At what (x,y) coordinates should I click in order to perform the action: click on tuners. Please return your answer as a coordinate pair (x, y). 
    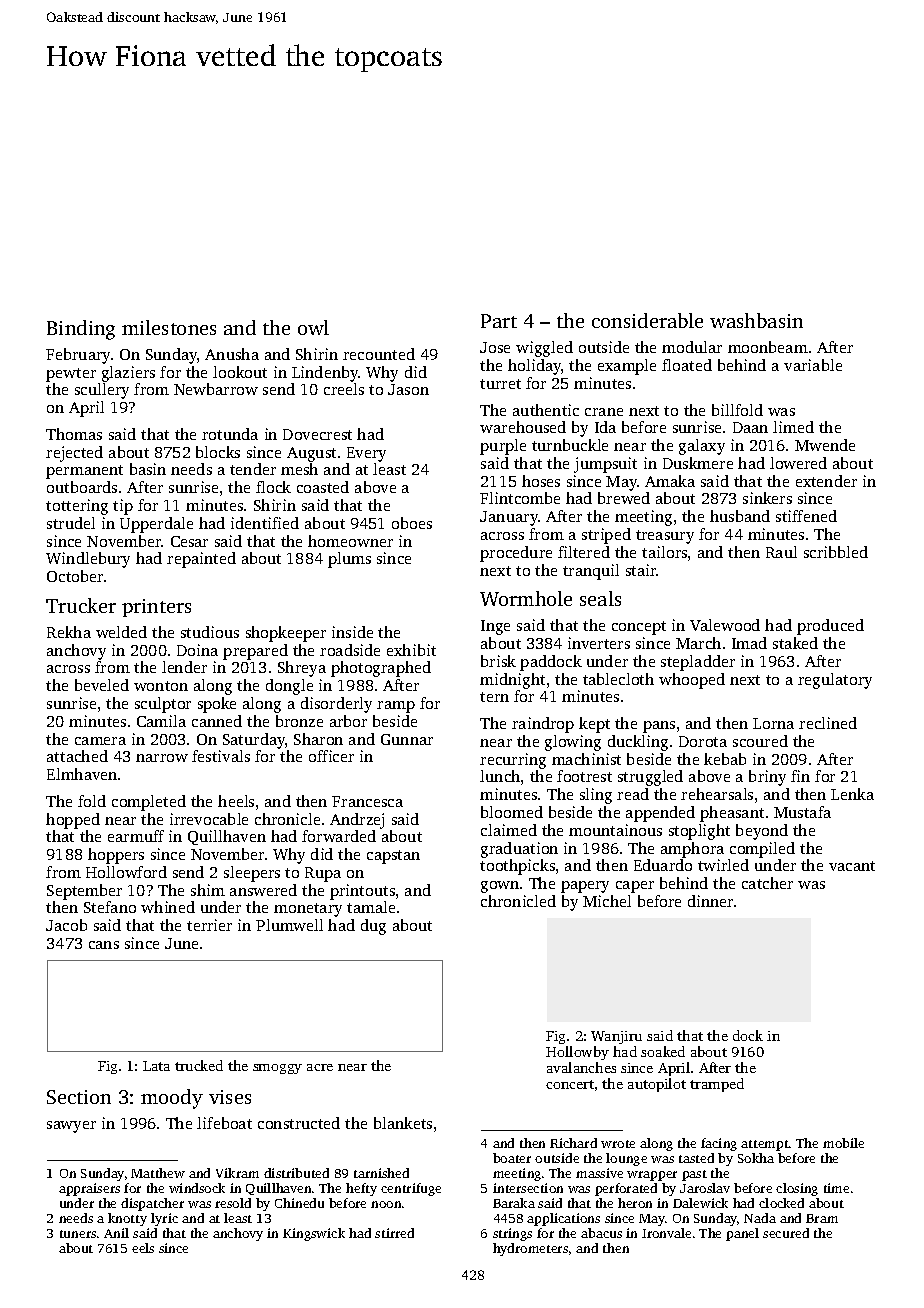
    Looking at the image, I should click on (78, 1234).
